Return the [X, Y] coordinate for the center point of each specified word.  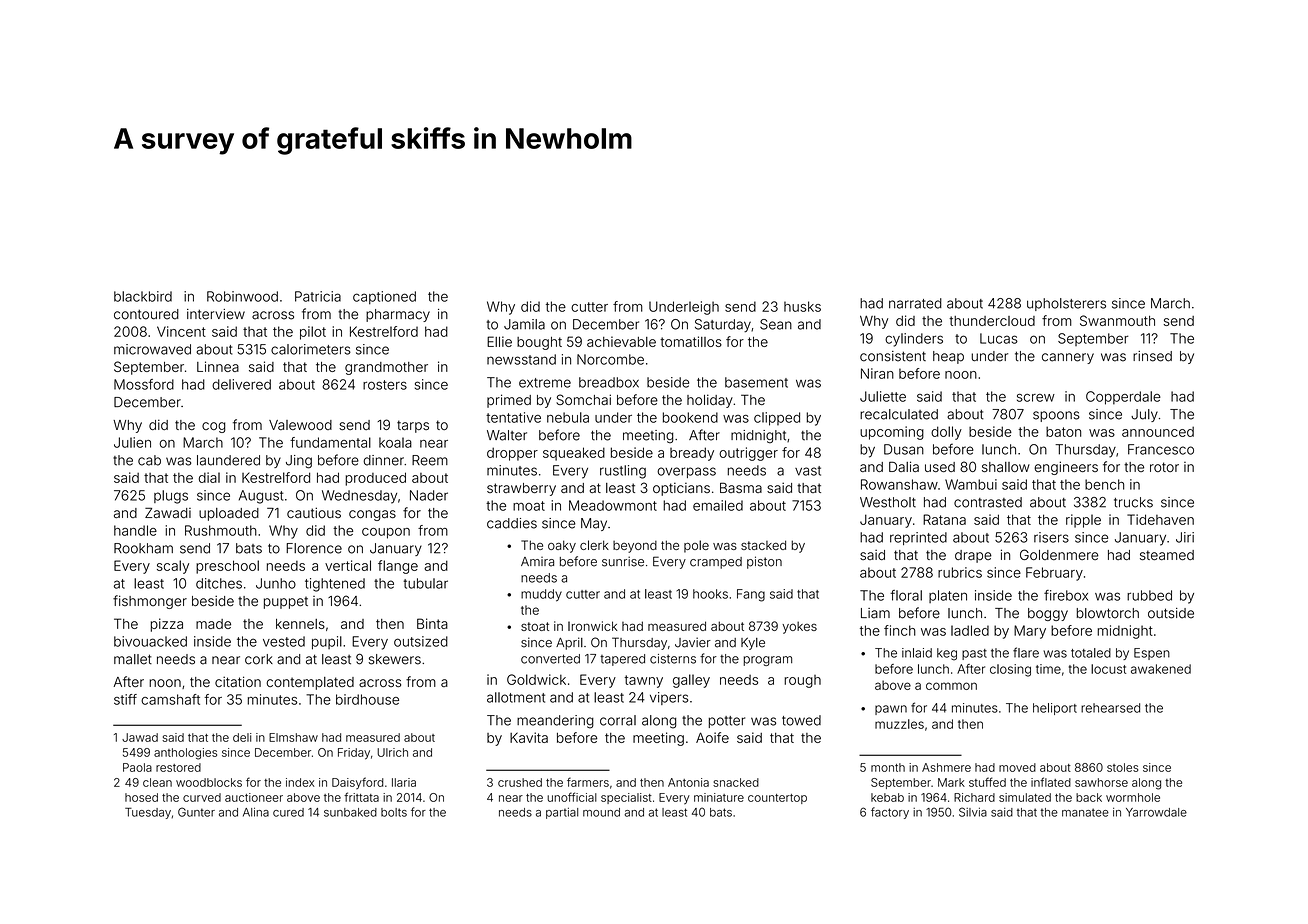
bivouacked [150, 641]
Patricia [318, 296]
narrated [915, 303]
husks [802, 306]
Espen [1152, 654]
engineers [1066, 468]
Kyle [753, 643]
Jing [299, 462]
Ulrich [392, 752]
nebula [568, 417]
